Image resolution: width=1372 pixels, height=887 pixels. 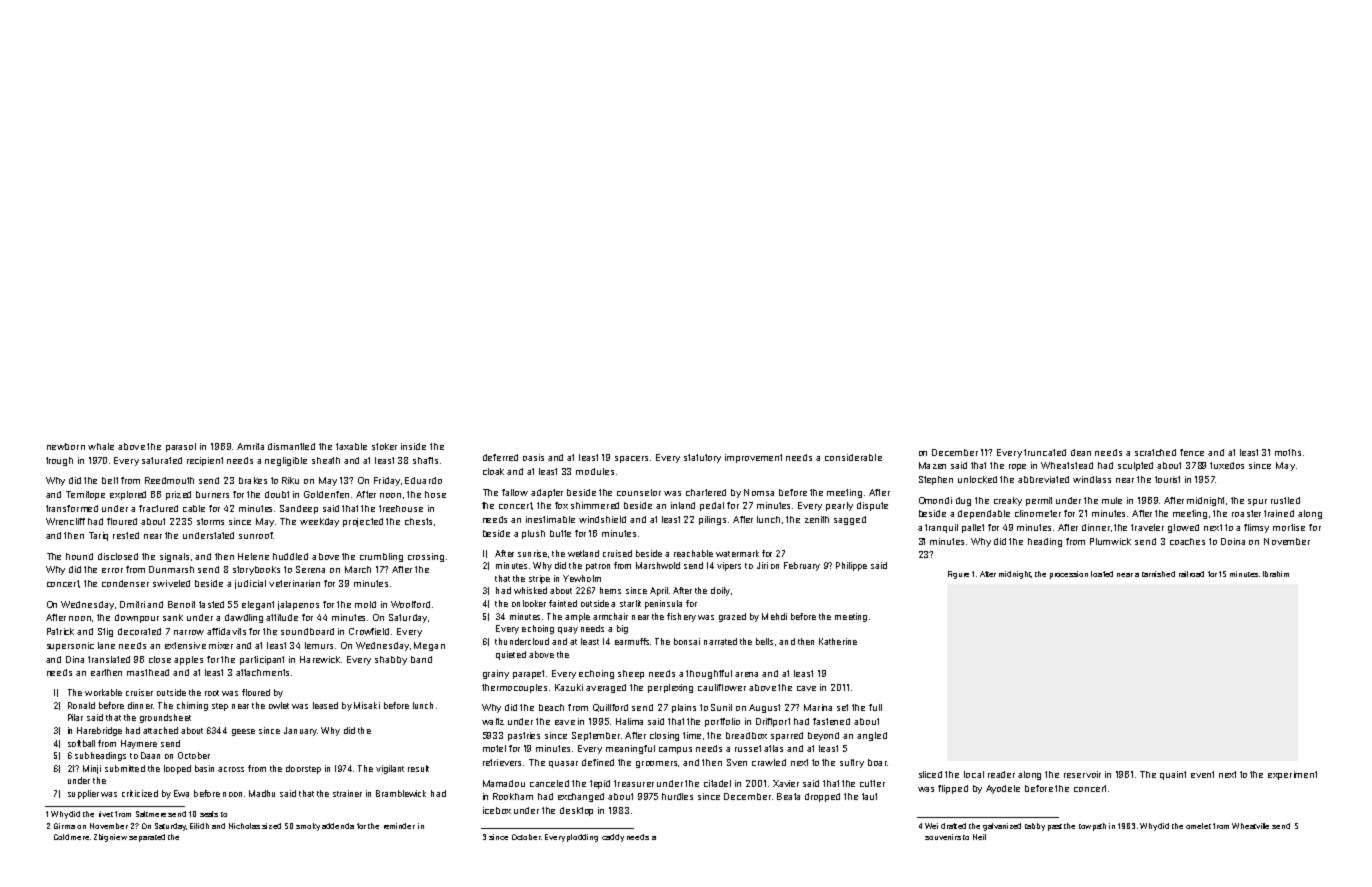 What do you see at coordinates (875, 707) in the screenshot?
I see `full` at bounding box center [875, 707].
